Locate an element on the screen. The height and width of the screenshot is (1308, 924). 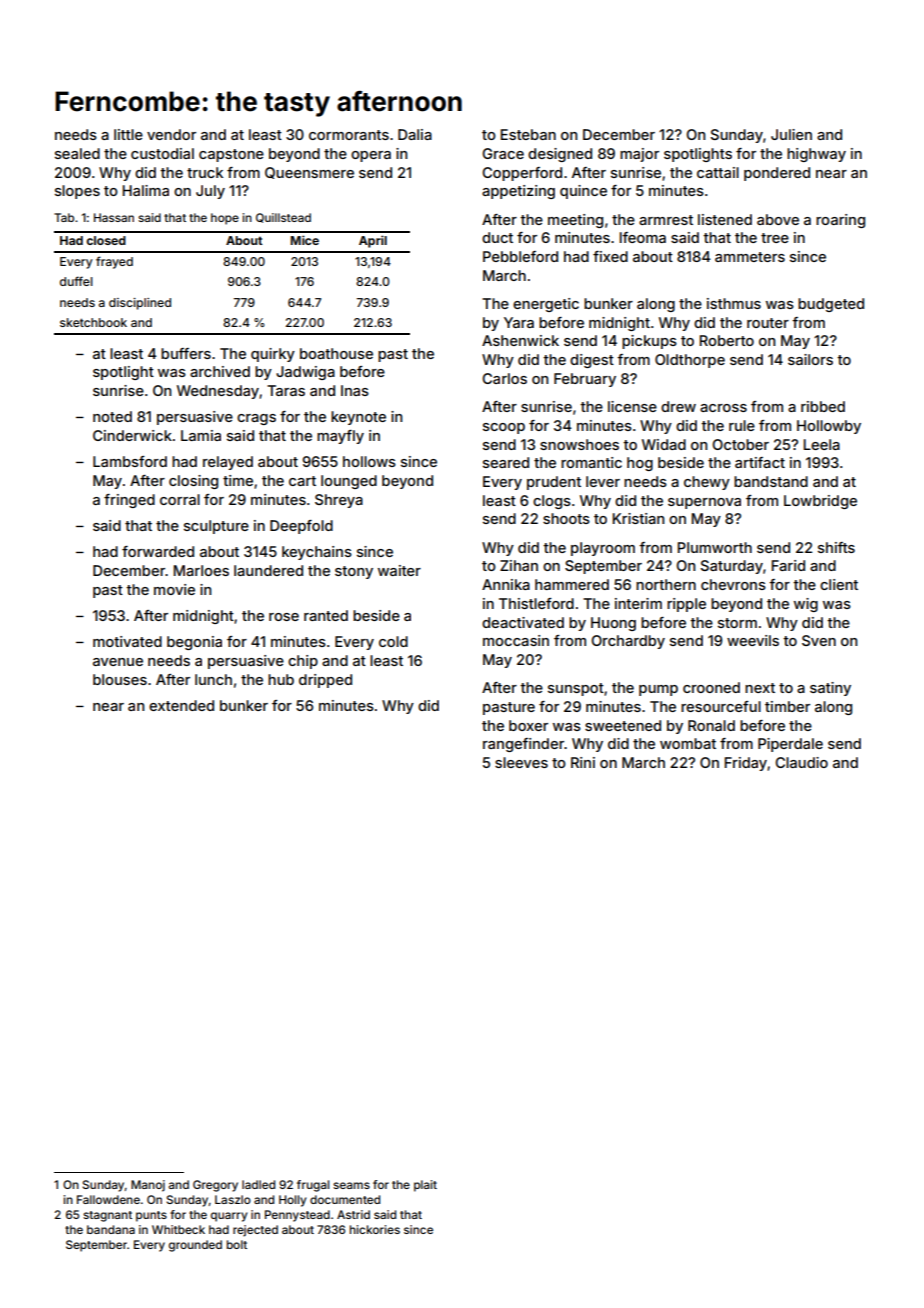
Carlos is located at coordinates (504, 378).
